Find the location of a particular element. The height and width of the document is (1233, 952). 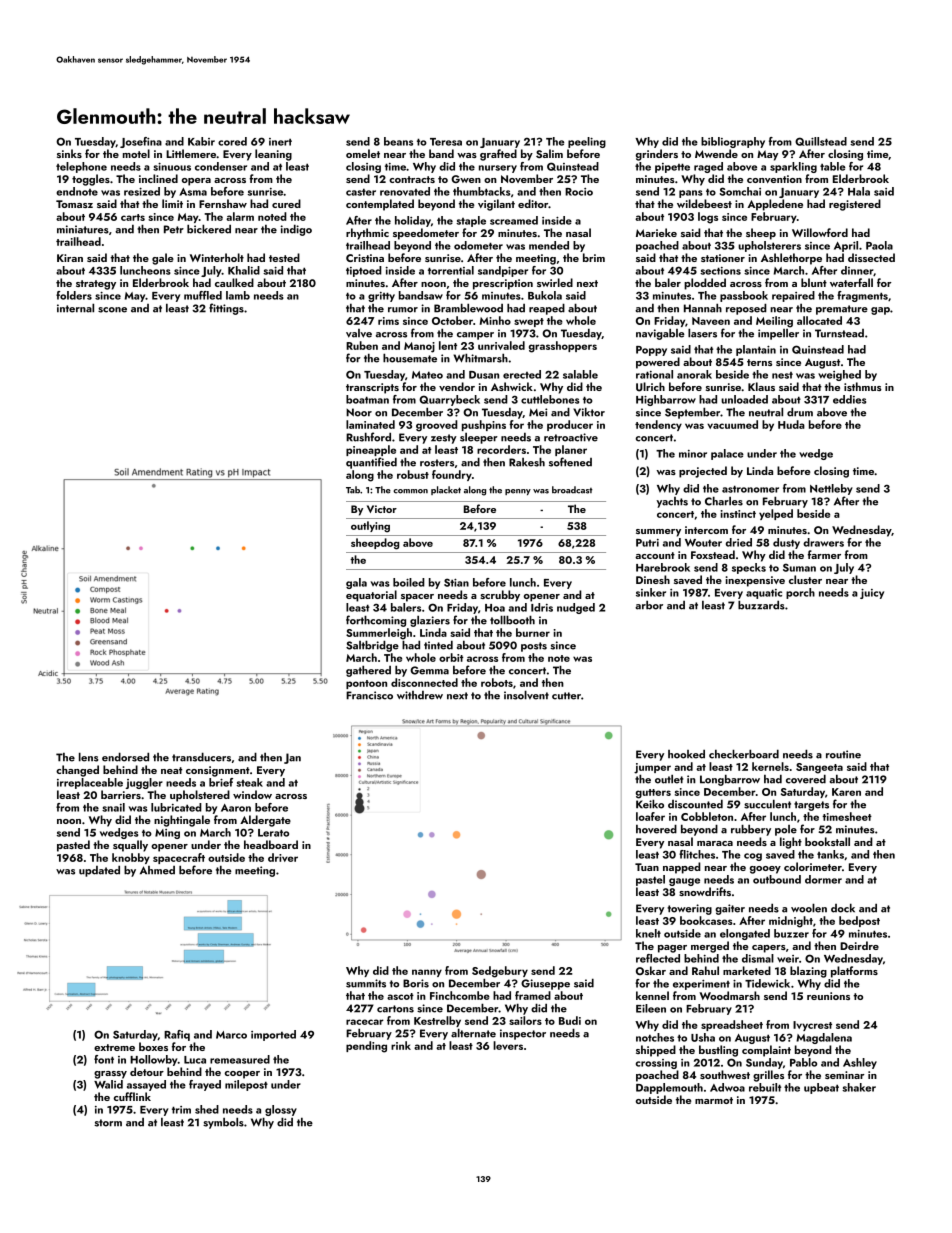

scone is located at coordinates (112, 310).
